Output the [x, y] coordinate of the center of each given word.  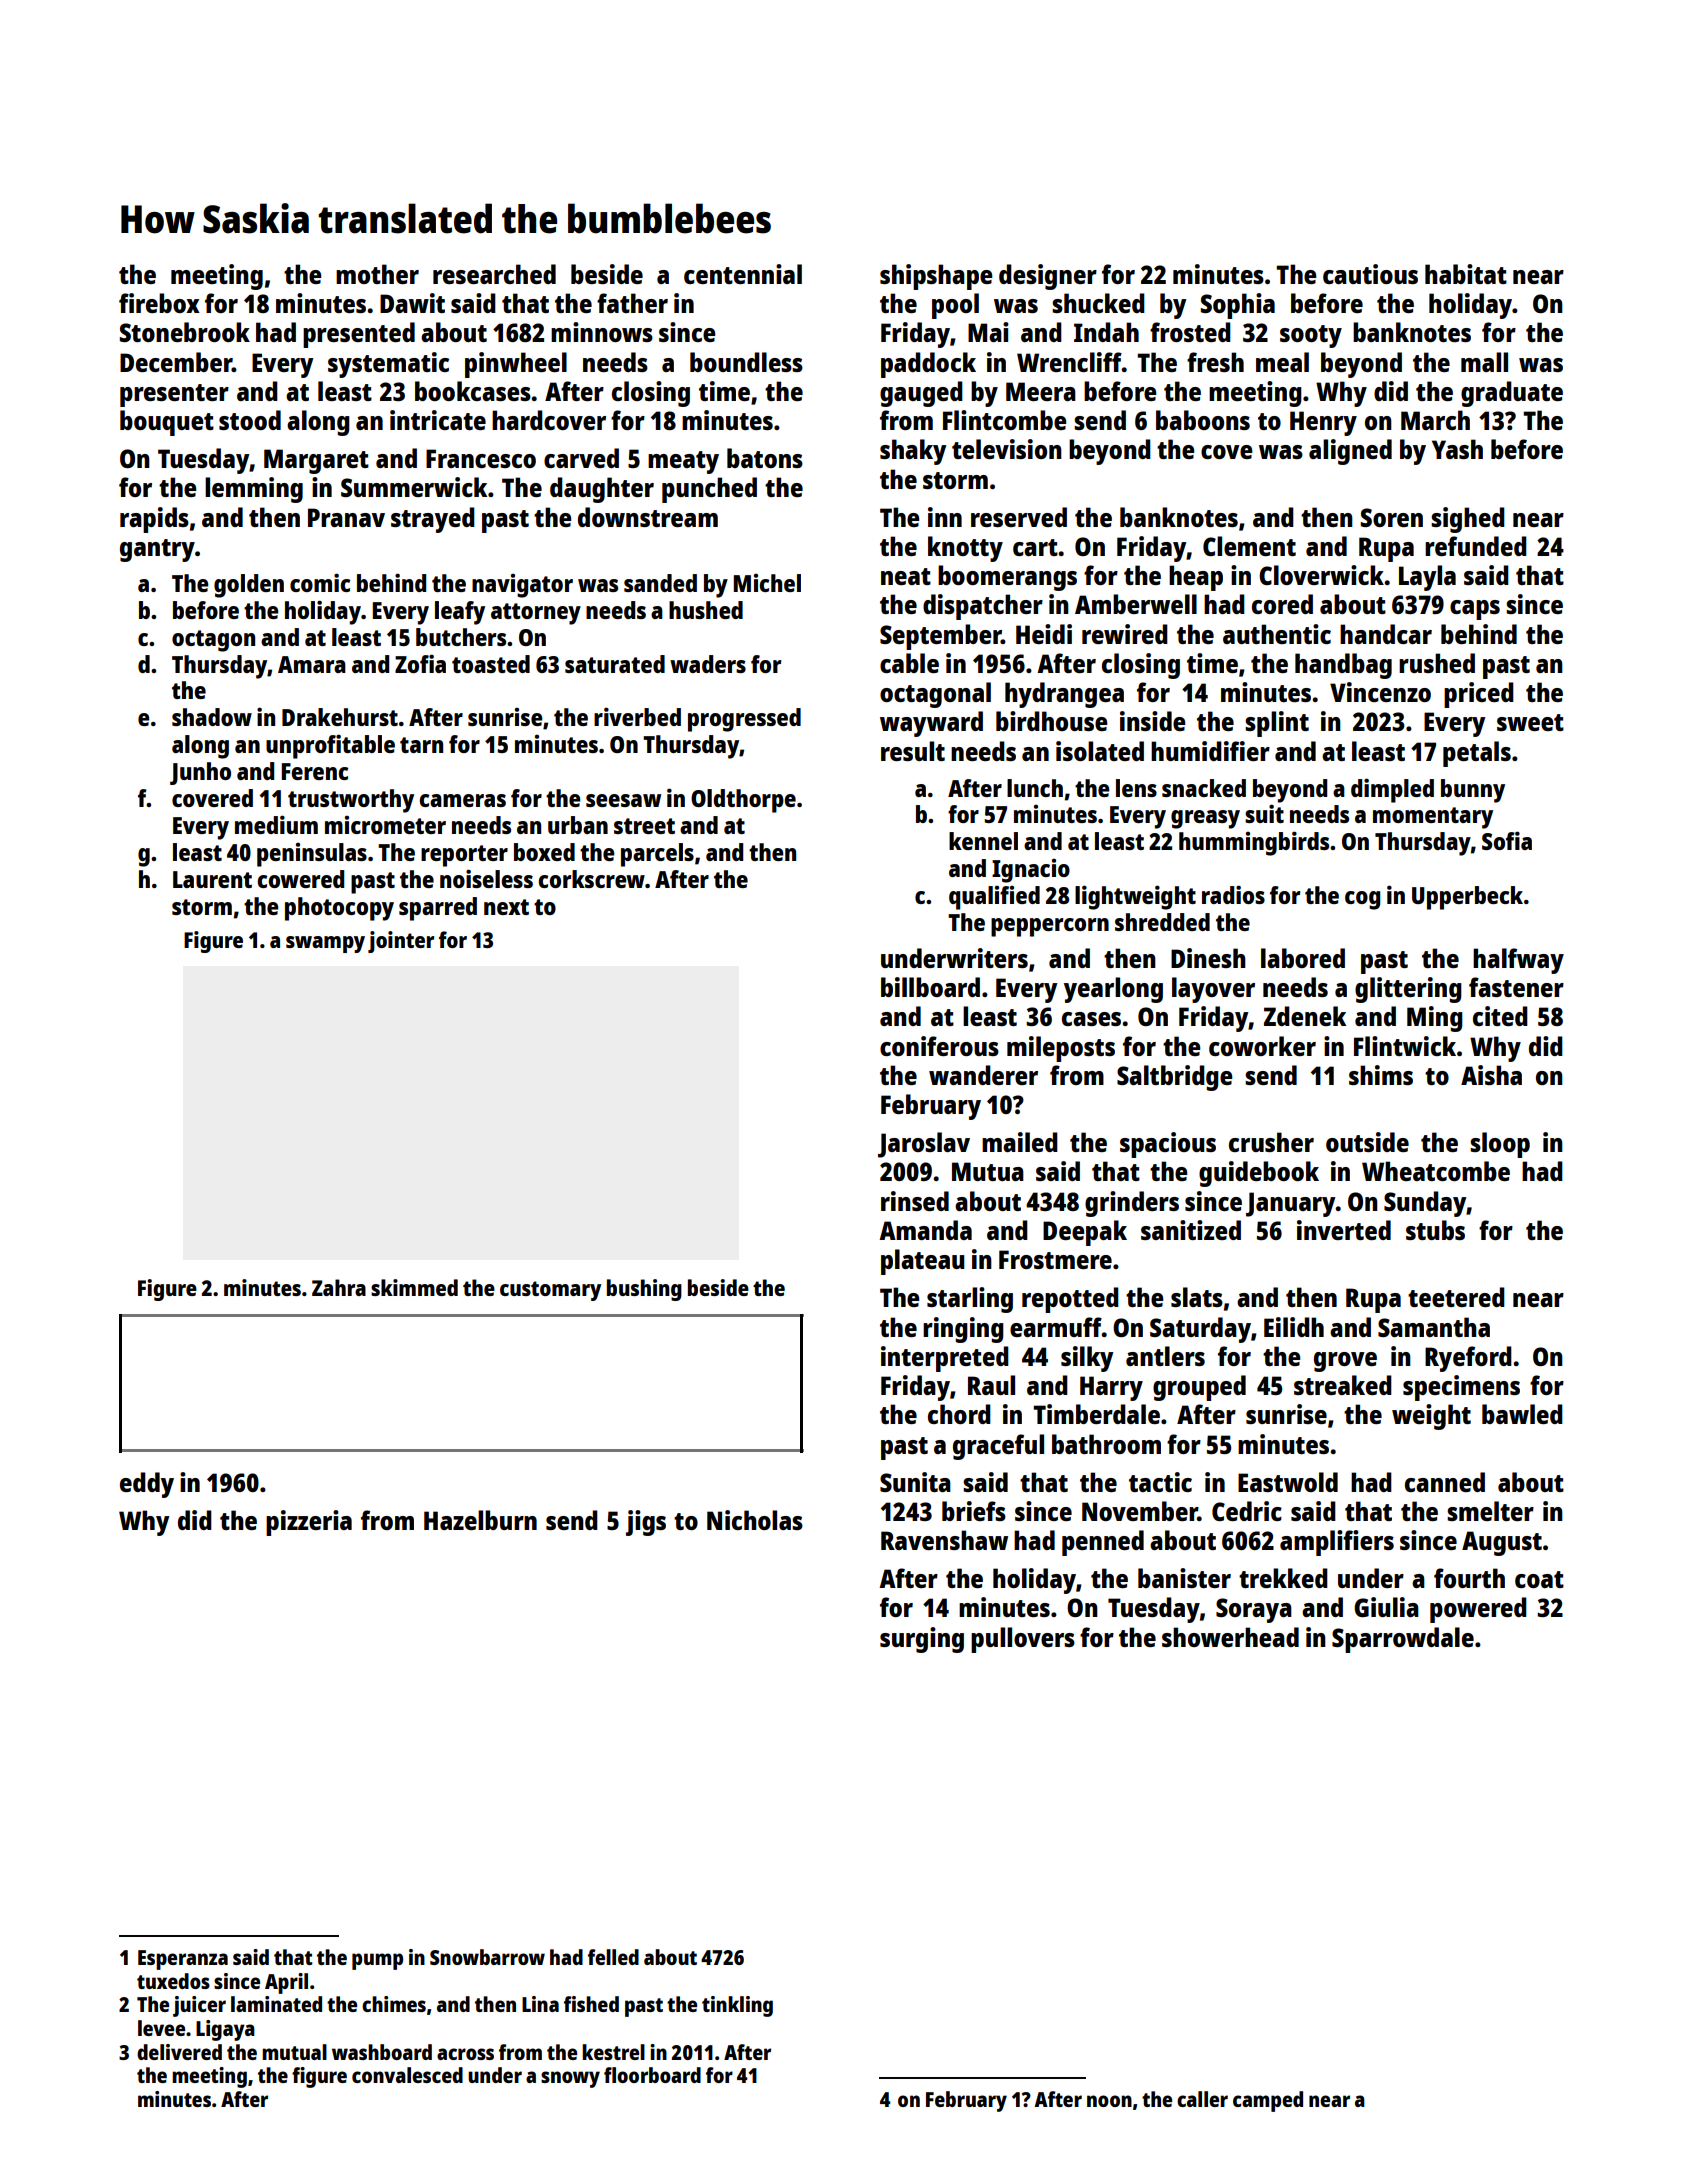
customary [550, 1291]
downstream [648, 517]
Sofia [1507, 840]
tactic [1160, 1482]
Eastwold [1288, 1482]
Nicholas [755, 1520]
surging [922, 1640]
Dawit [412, 303]
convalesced [407, 2075]
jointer [401, 942]
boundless [746, 362]
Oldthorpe [743, 801]
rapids [154, 520]
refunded [1476, 546]
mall [1484, 362]
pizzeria [309, 1523]
